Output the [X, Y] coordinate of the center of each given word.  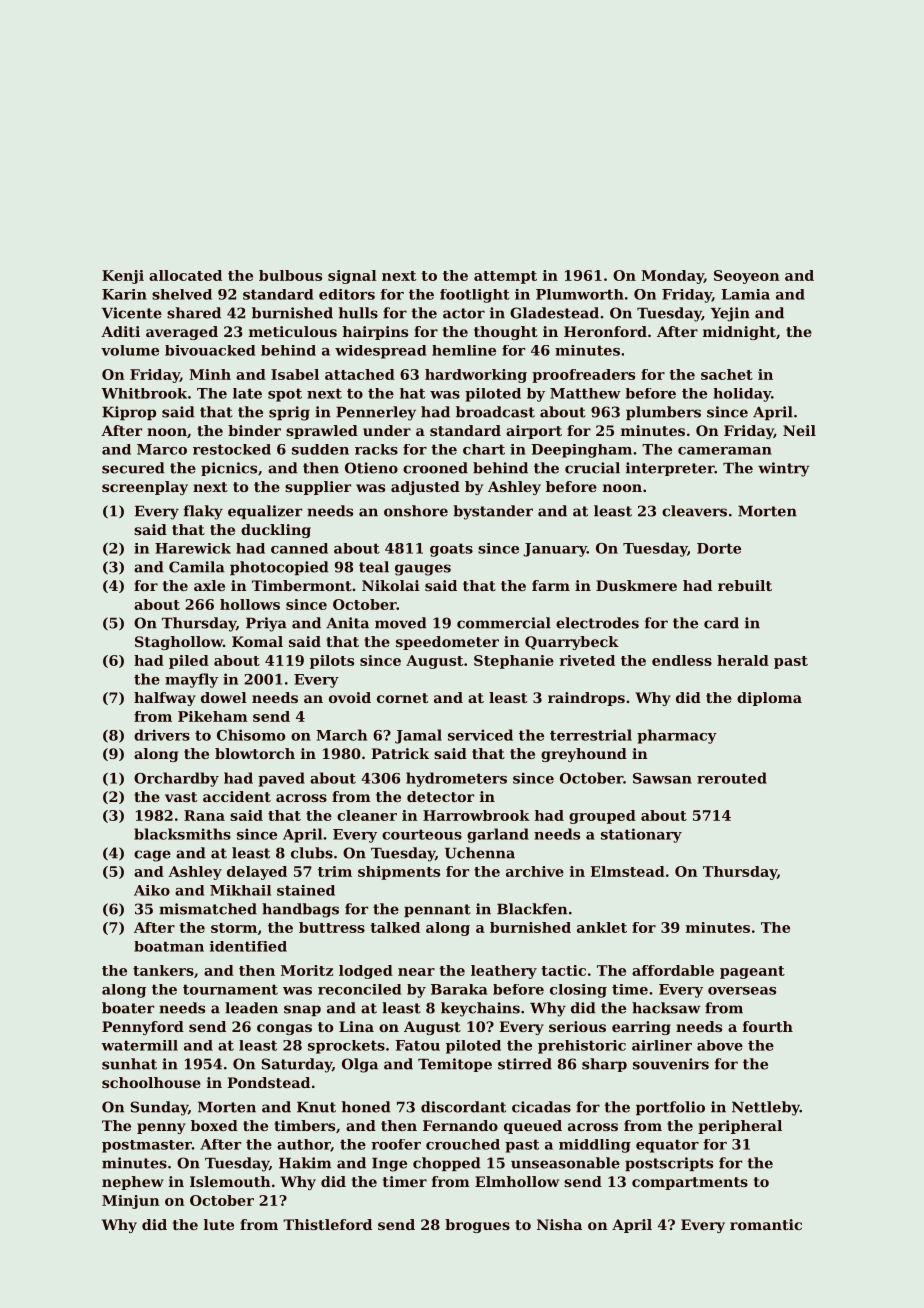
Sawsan [662, 778]
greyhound [584, 755]
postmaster [147, 1146]
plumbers [663, 413]
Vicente [132, 313]
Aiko [152, 890]
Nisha [559, 1224]
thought [506, 333]
